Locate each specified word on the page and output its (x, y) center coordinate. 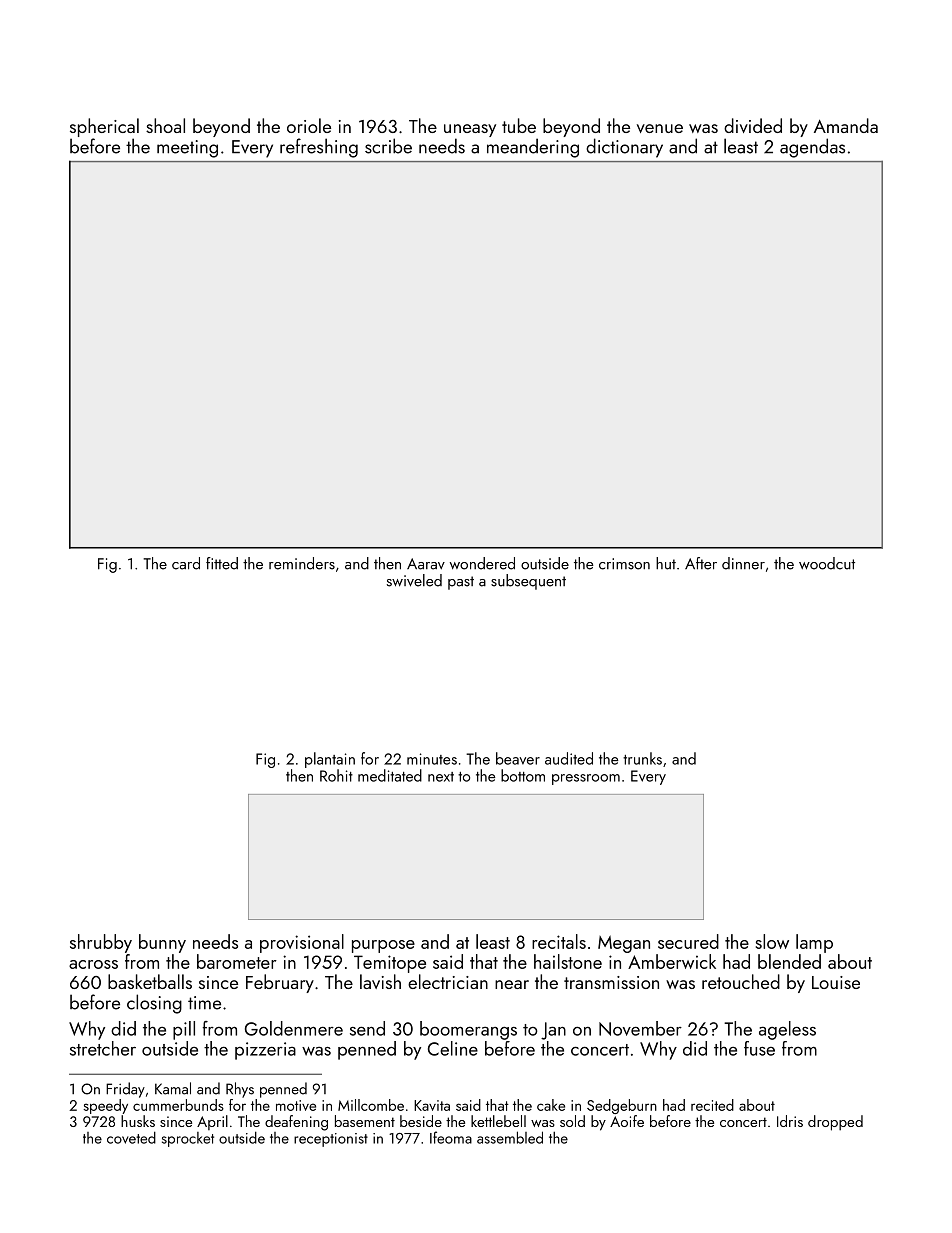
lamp (814, 943)
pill (184, 1030)
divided (753, 125)
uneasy (470, 130)
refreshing (319, 148)
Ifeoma (451, 1137)
